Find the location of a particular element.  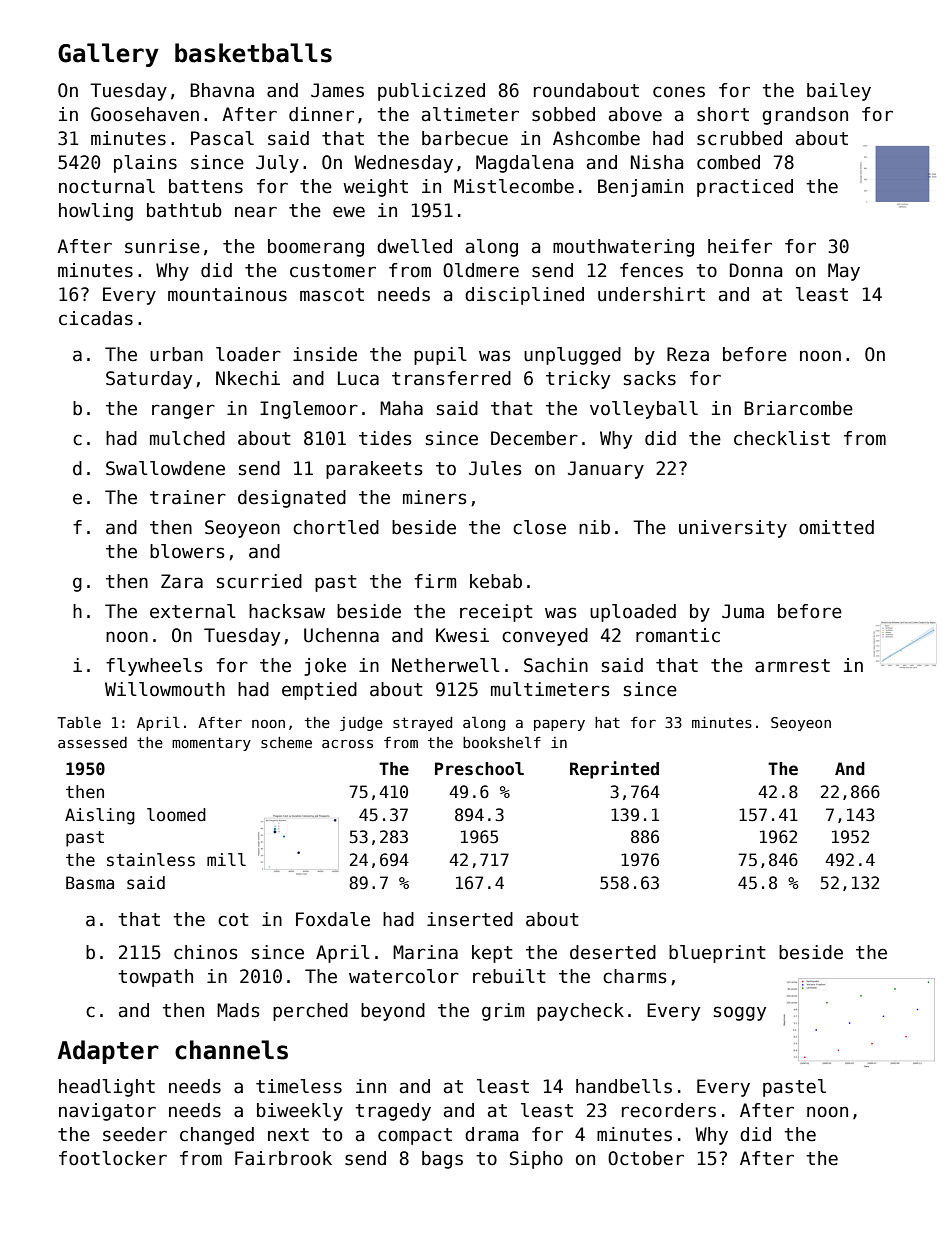

Gallery is located at coordinates (108, 55).
